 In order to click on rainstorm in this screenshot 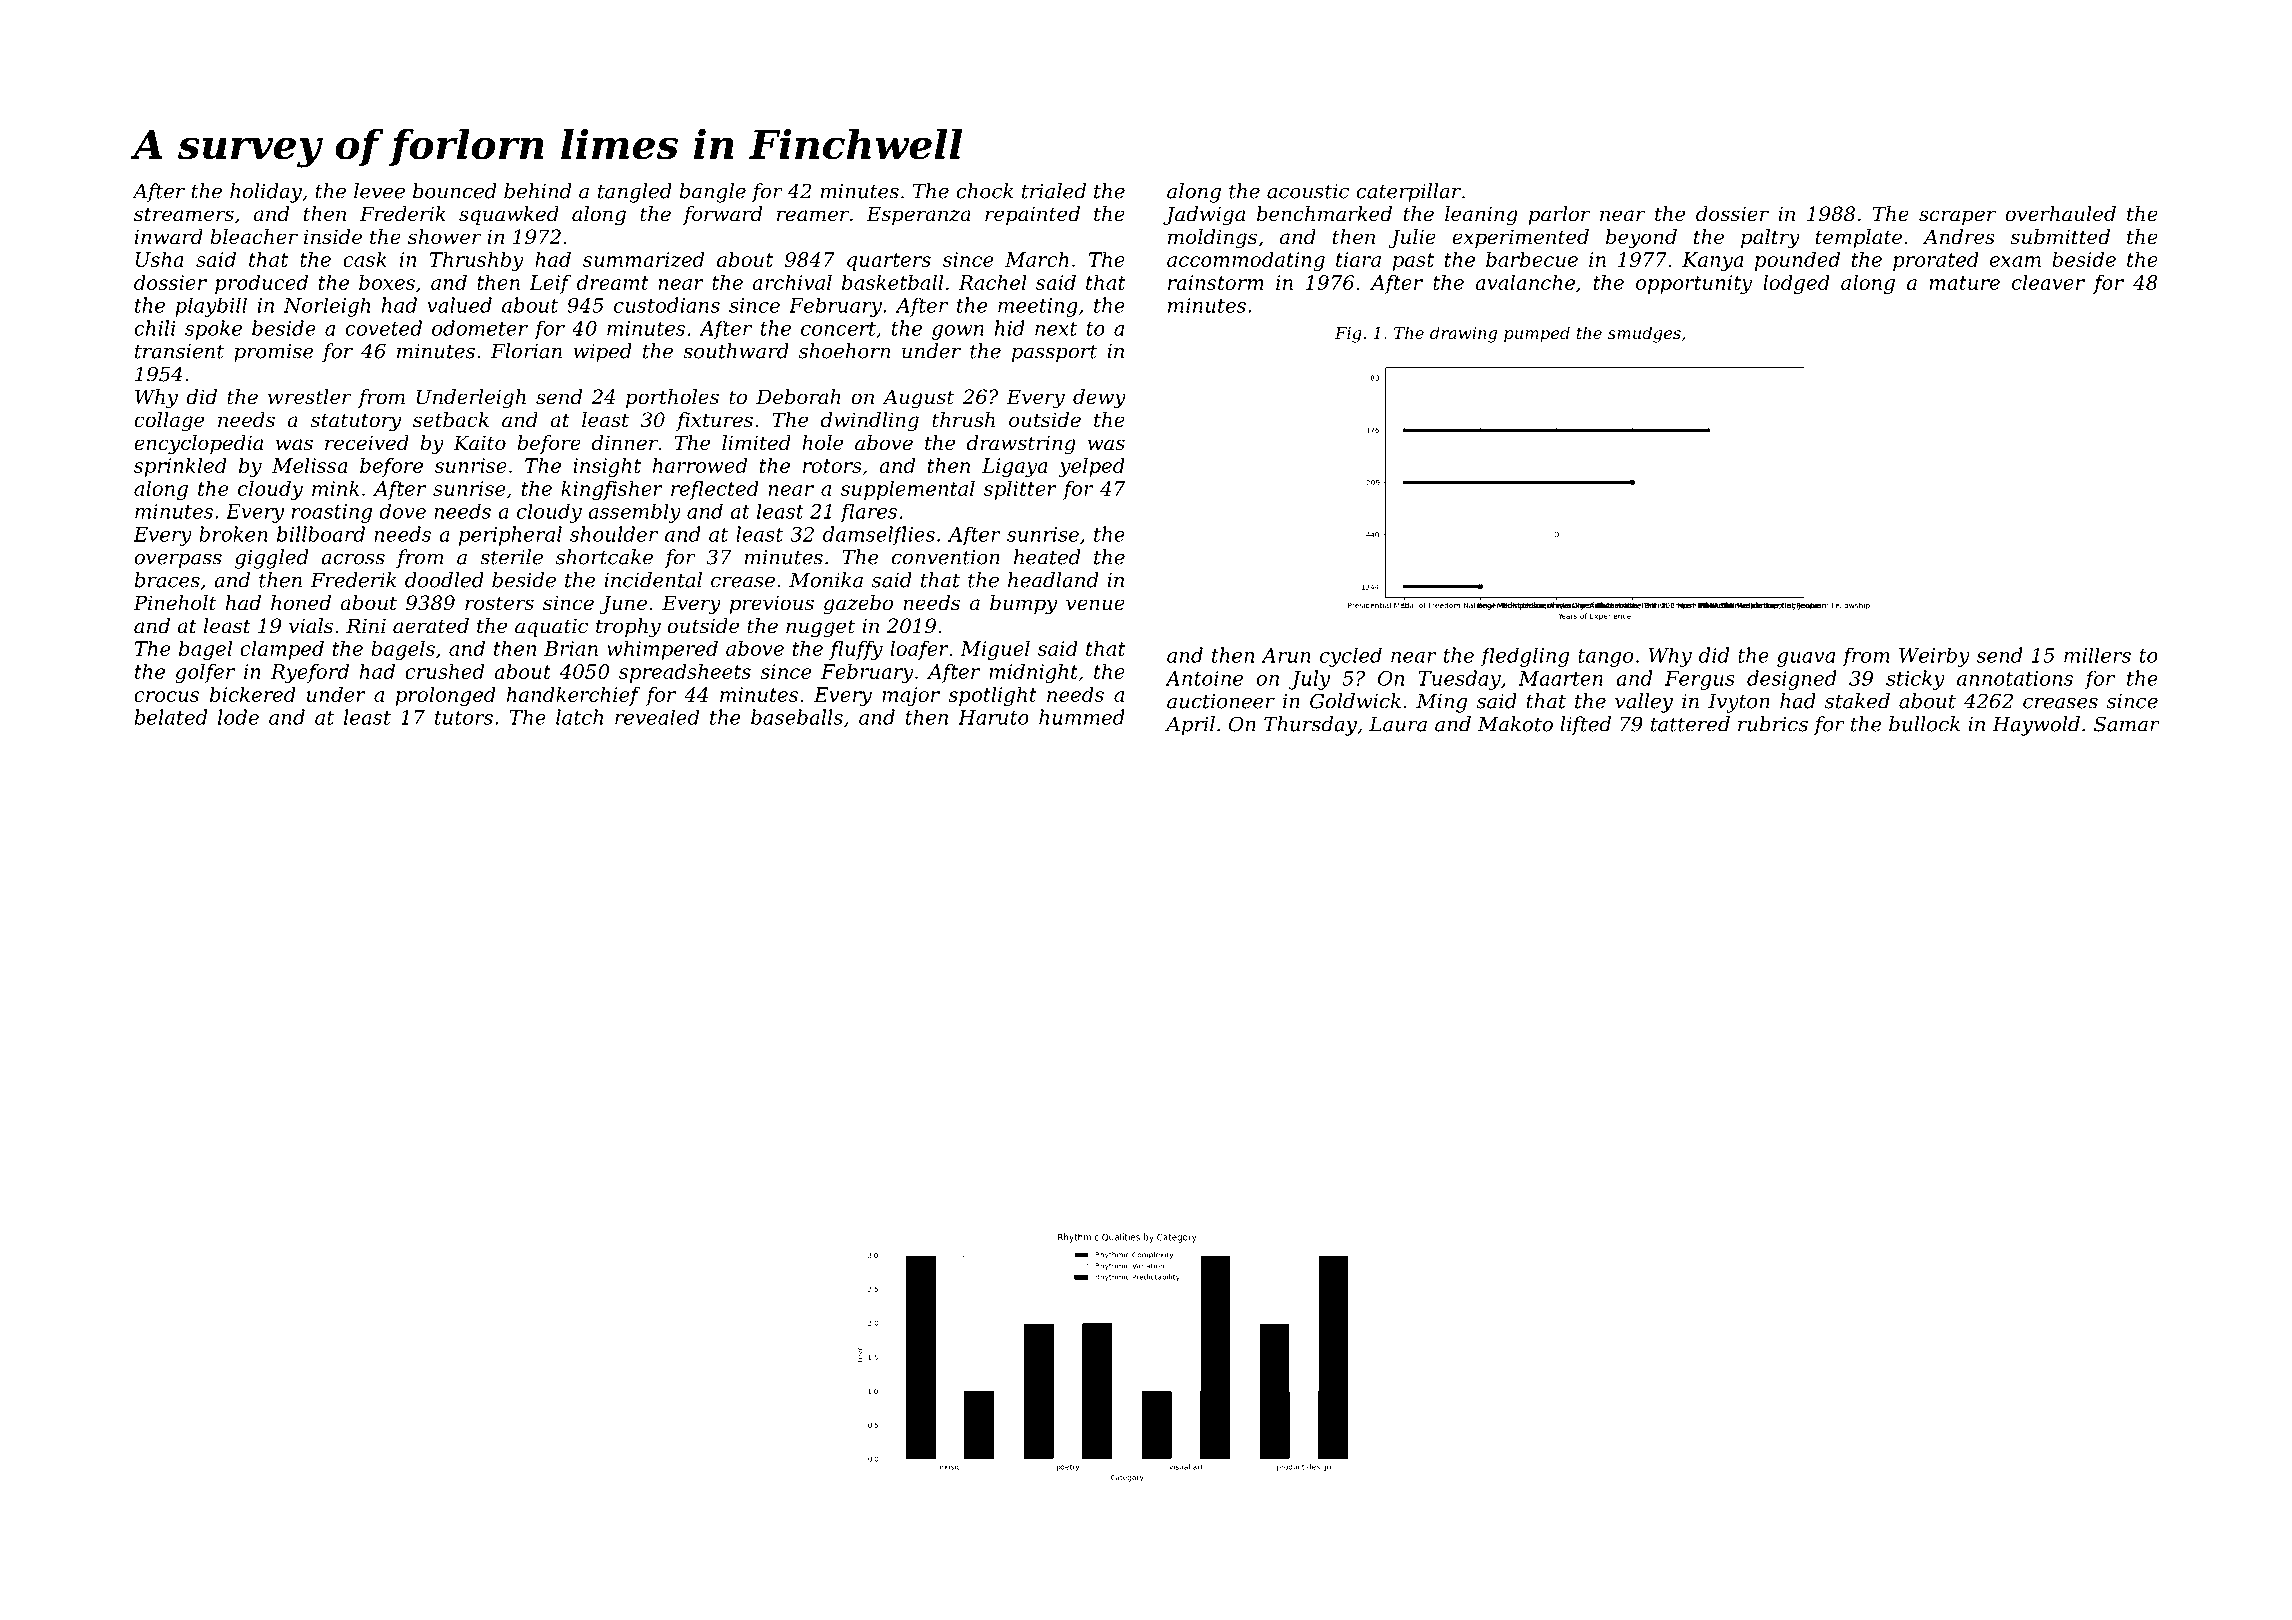, I will do `click(1216, 282)`.
